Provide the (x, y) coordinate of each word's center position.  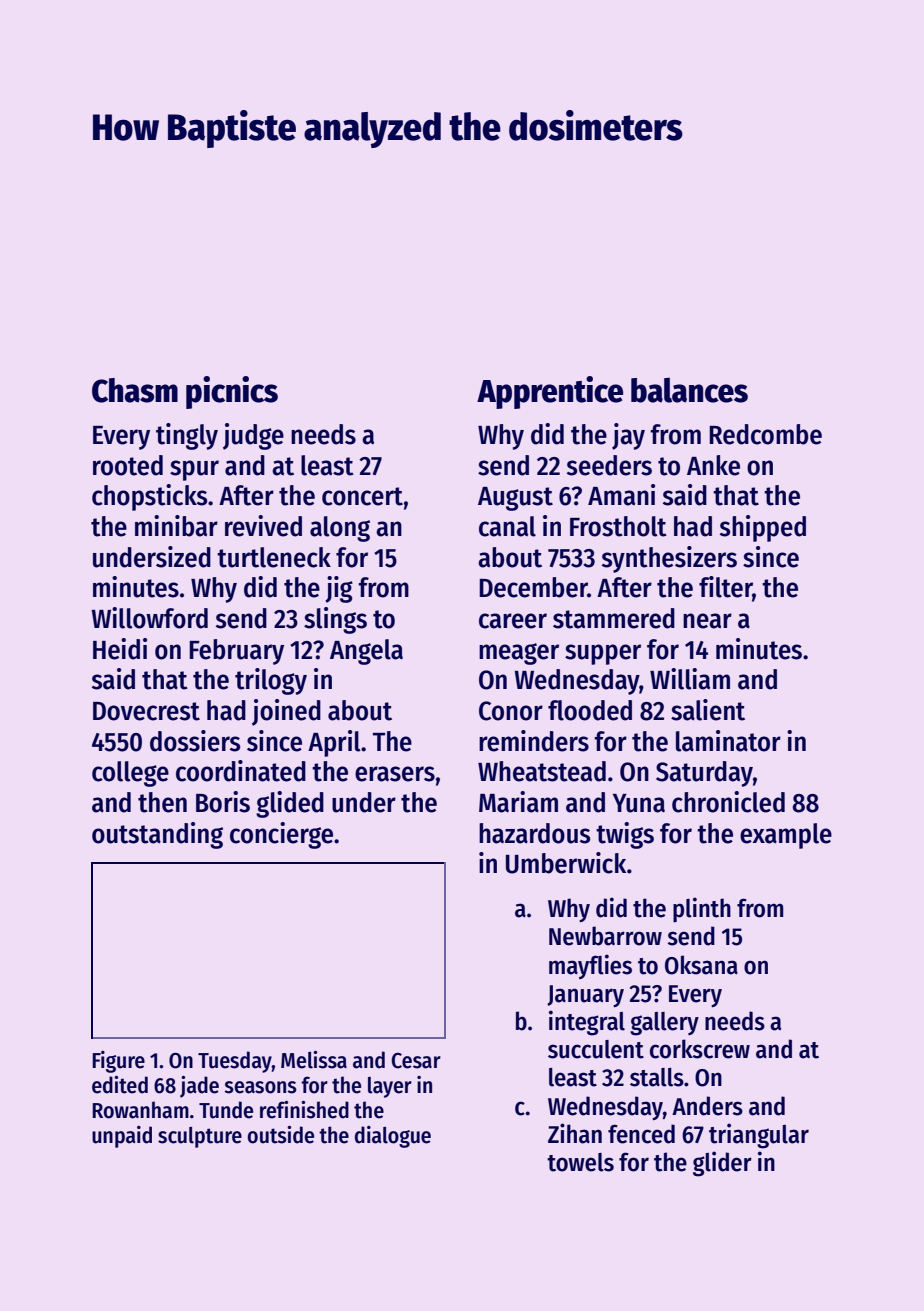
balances (689, 390)
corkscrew (700, 1049)
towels (580, 1162)
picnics (232, 392)
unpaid (122, 1137)
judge (253, 436)
